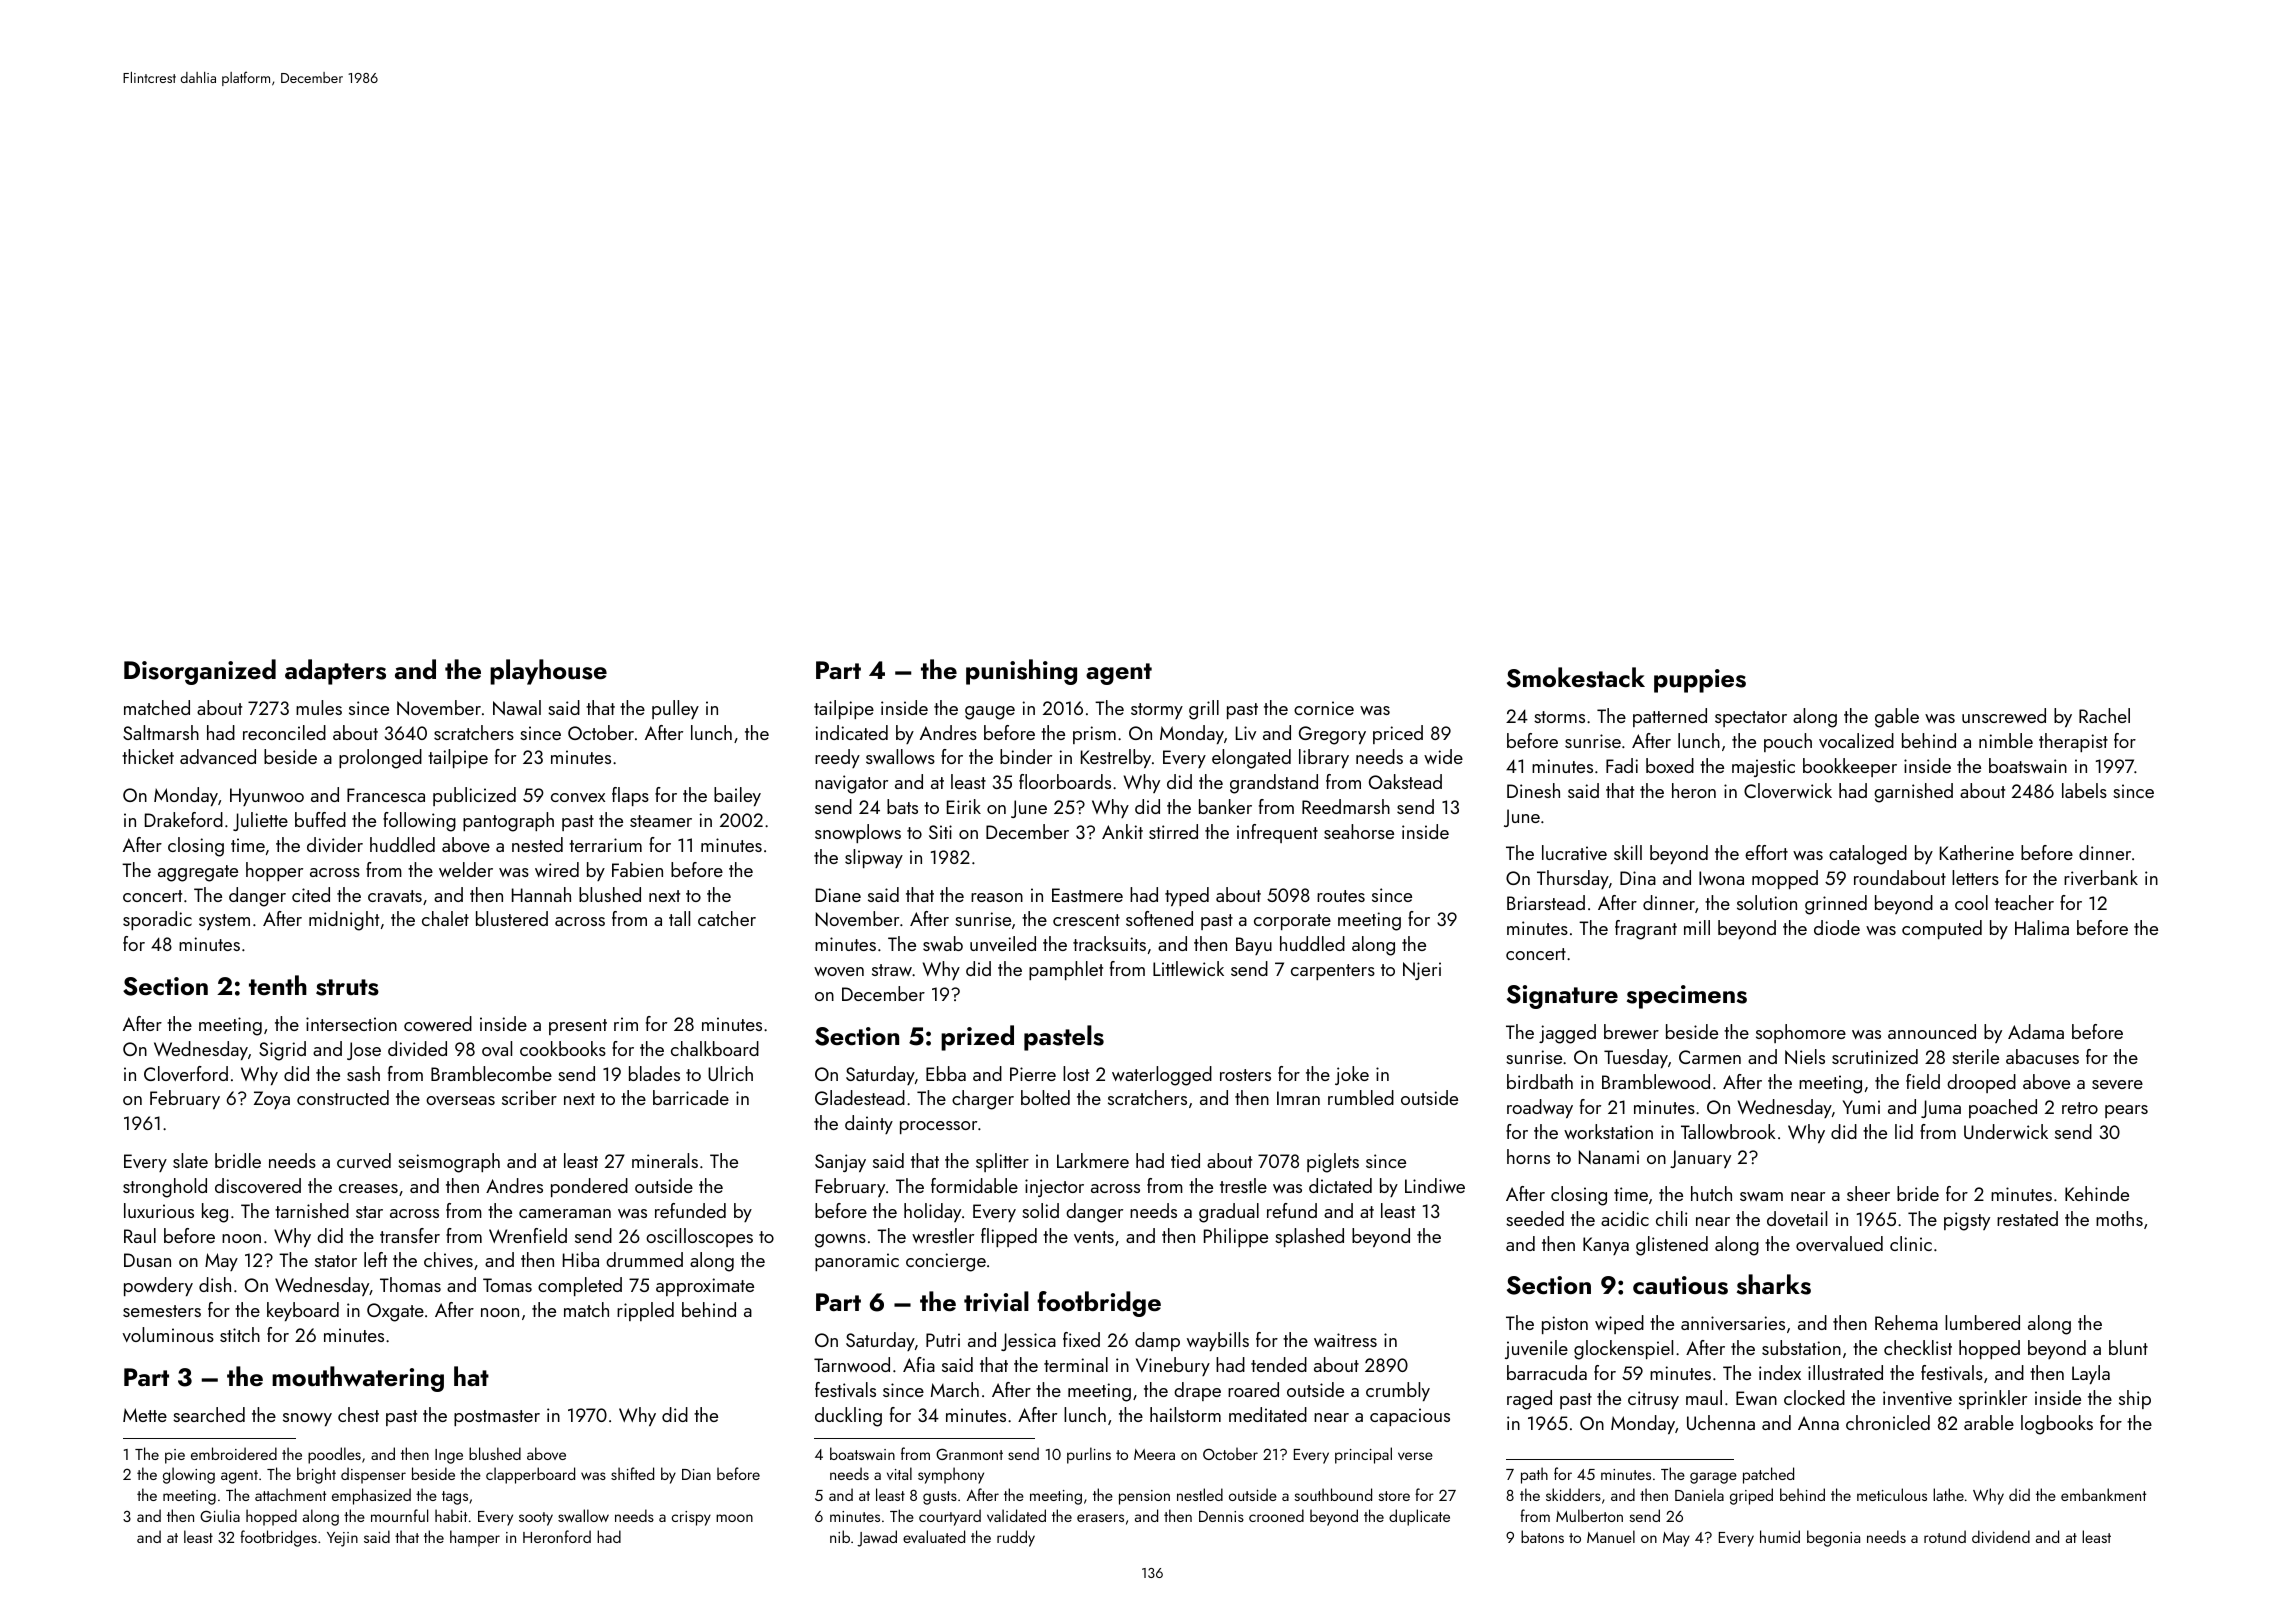 The height and width of the image is (1614, 2282). Describe the element at coordinates (200, 672) in the image. I see `Disorganized` at that location.
